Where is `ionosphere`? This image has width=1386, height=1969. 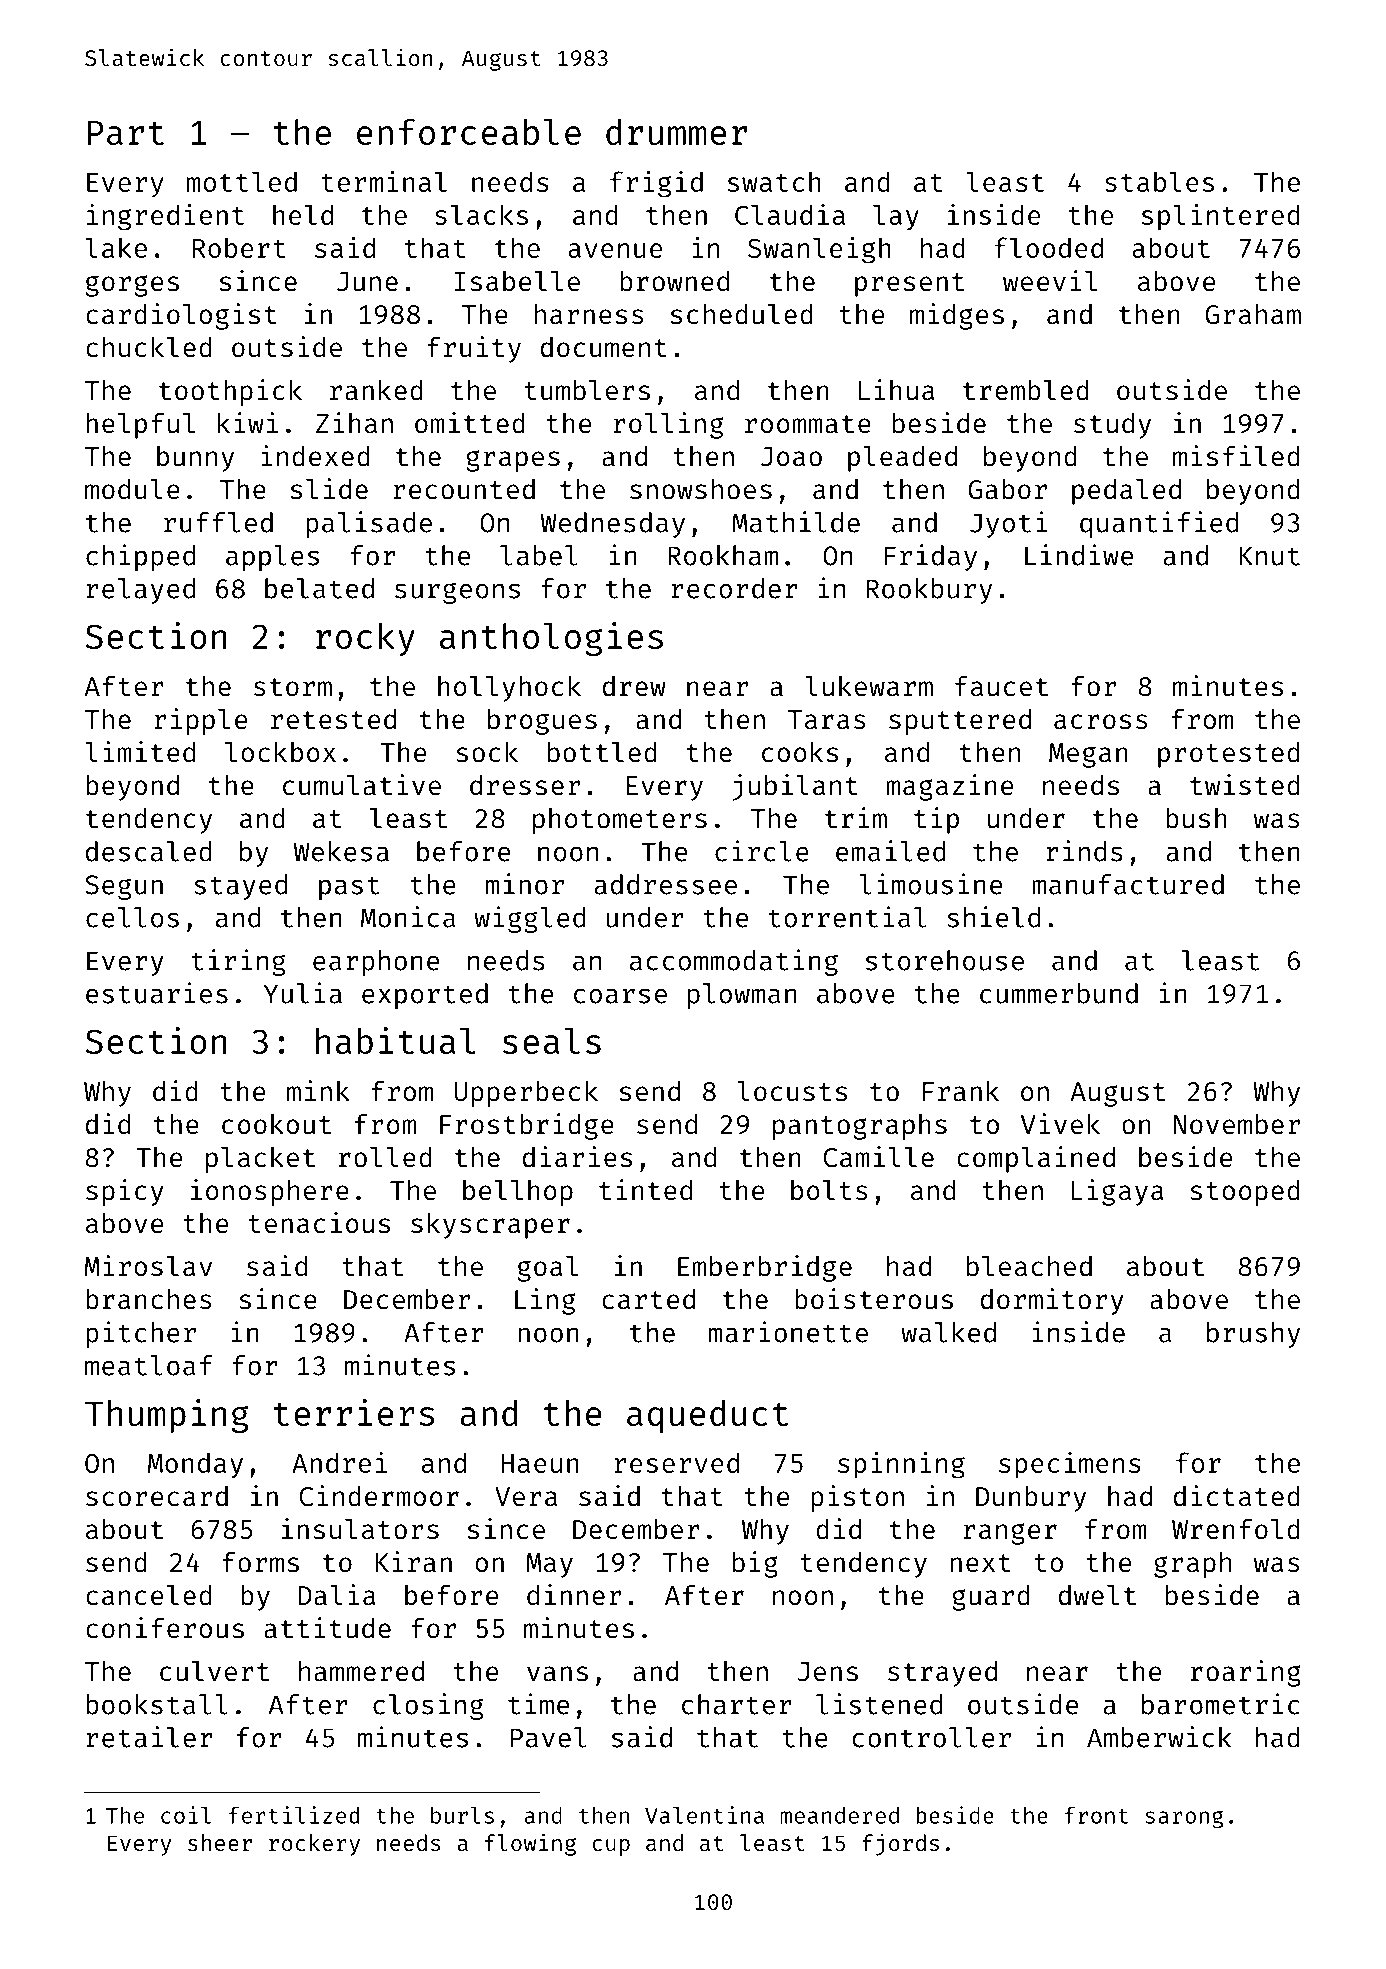
ionosphere is located at coordinates (270, 1192).
